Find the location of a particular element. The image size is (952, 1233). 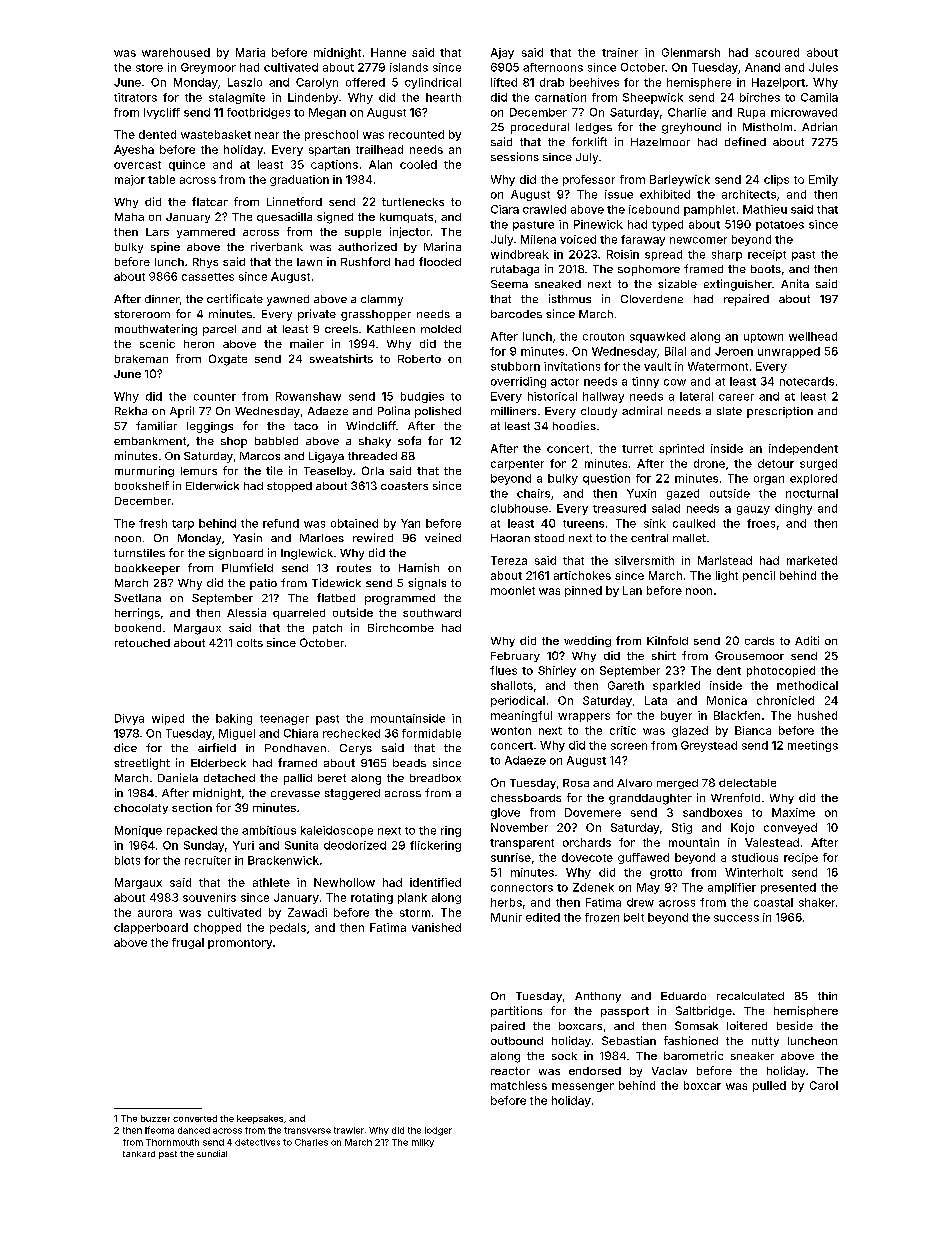

transparent is located at coordinates (522, 844).
